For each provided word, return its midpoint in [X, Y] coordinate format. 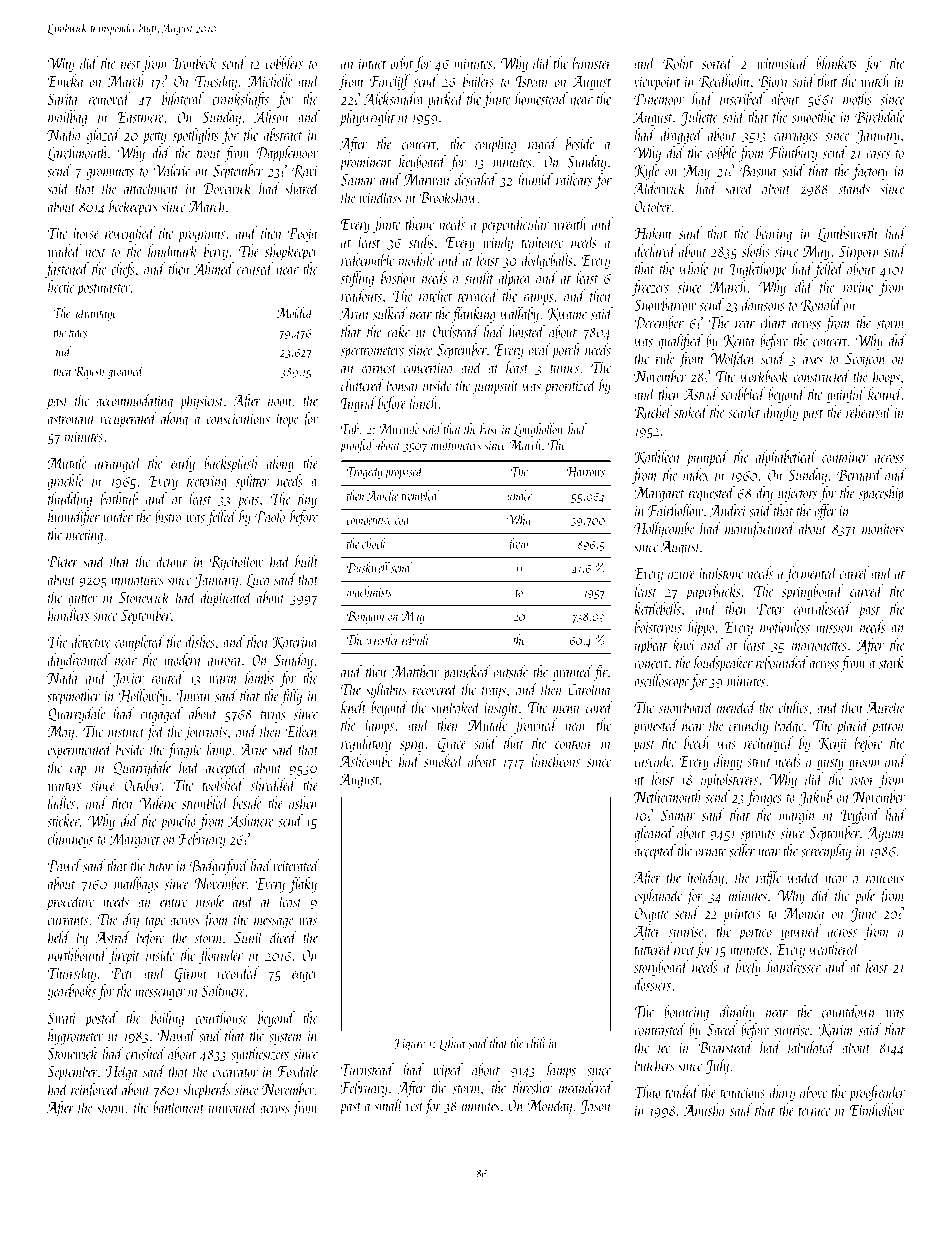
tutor [161, 867]
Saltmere [223, 990]
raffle [768, 878]
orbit [402, 62]
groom [864, 764]
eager [305, 976]
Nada [62, 677]
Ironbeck [195, 62]
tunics [564, 368]
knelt [353, 706]
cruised [255, 268]
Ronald [821, 305]
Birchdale [879, 116]
